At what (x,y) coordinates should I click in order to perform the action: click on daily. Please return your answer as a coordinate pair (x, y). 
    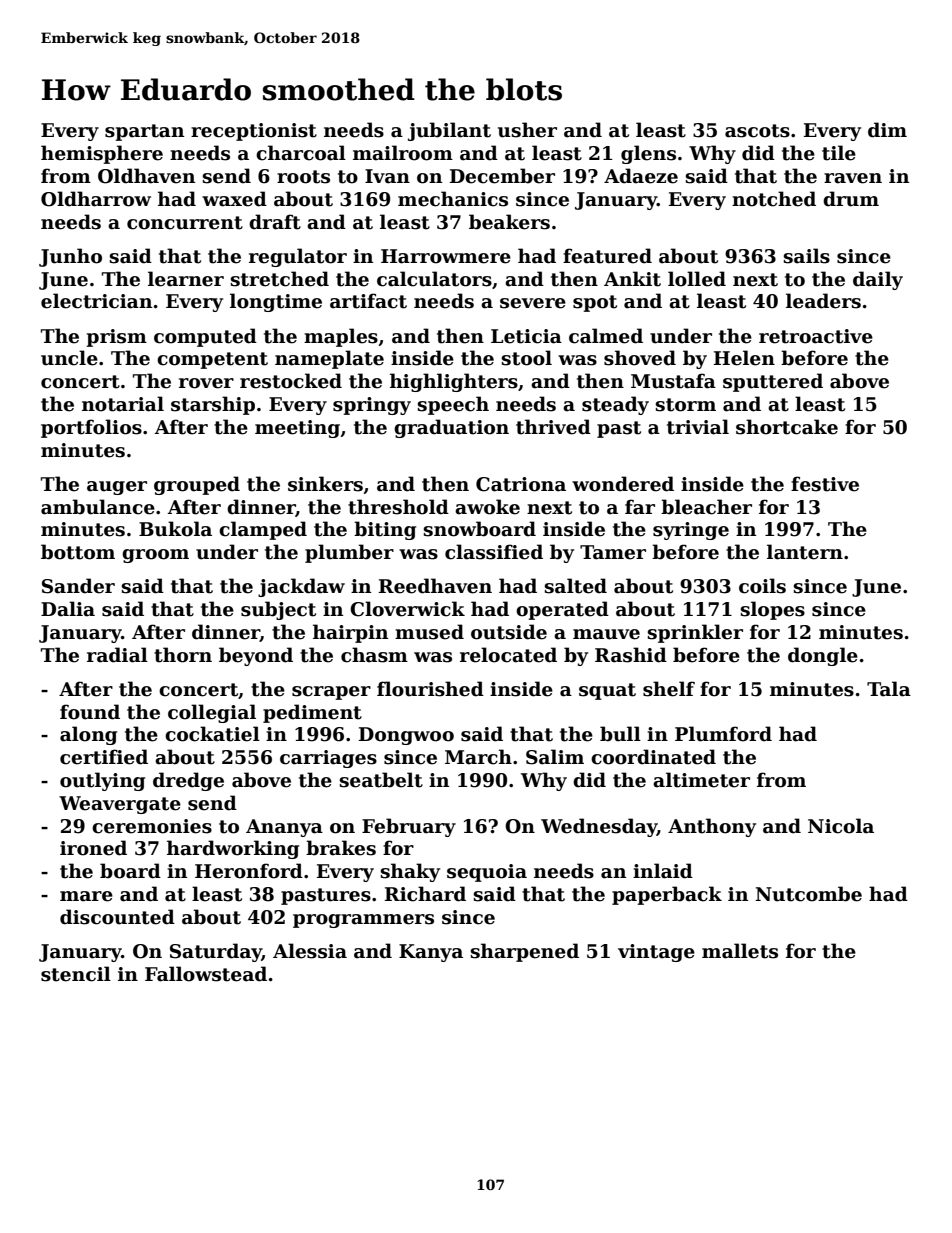
    Looking at the image, I should click on (878, 280).
